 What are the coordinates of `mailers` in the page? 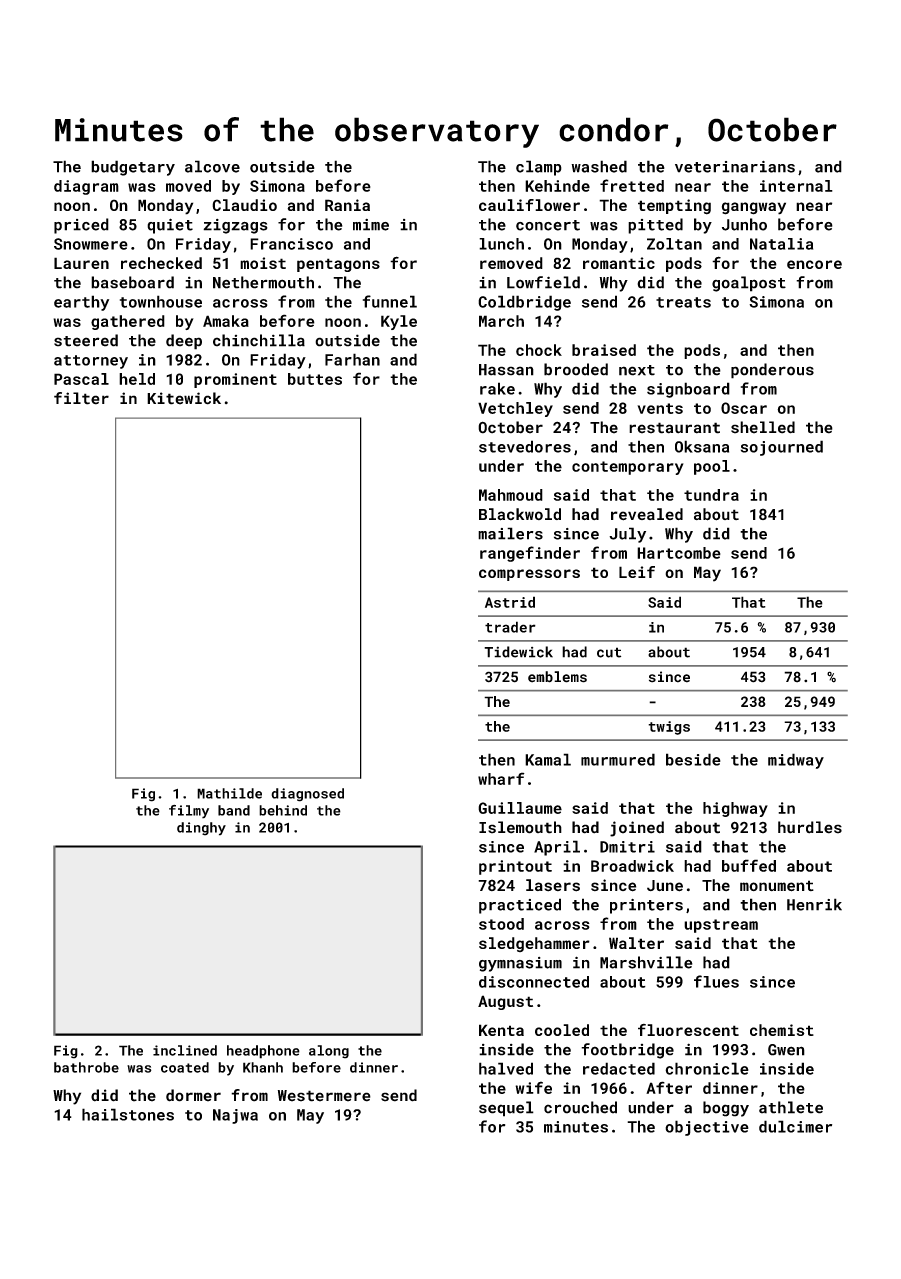 It's located at (510, 533).
